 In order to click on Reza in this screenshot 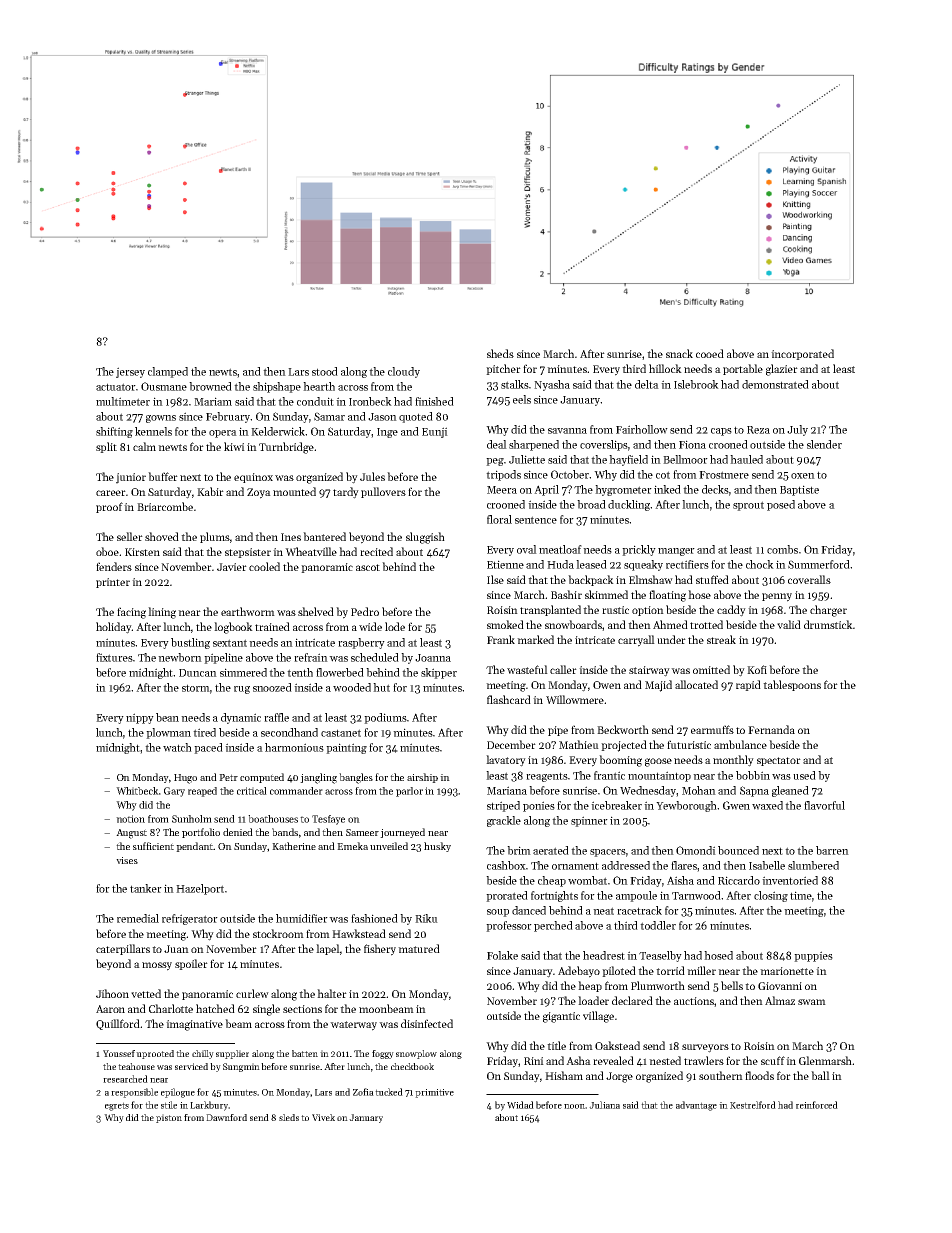, I will do `click(758, 430)`.
